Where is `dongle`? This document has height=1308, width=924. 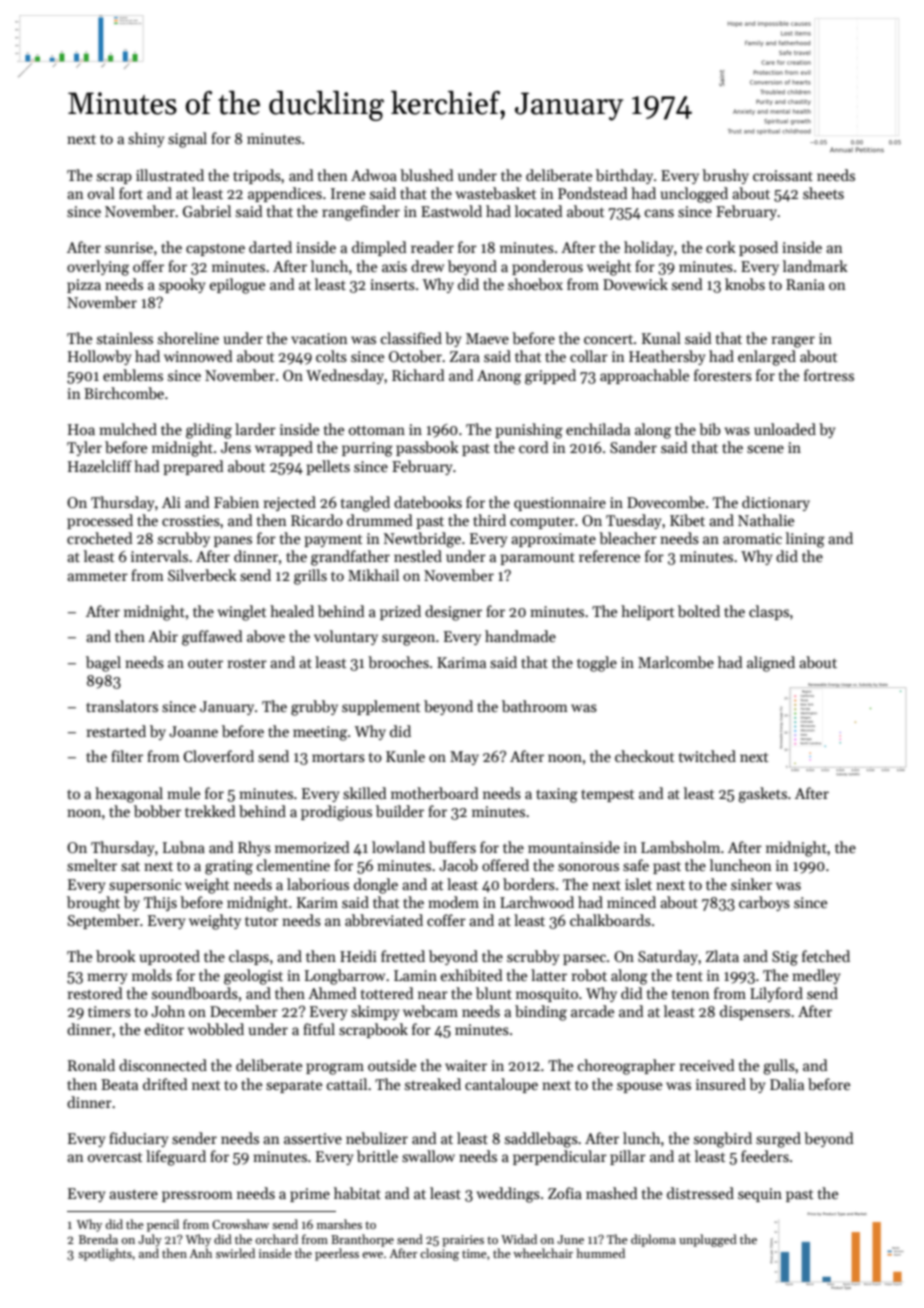 dongle is located at coordinates (376, 886).
